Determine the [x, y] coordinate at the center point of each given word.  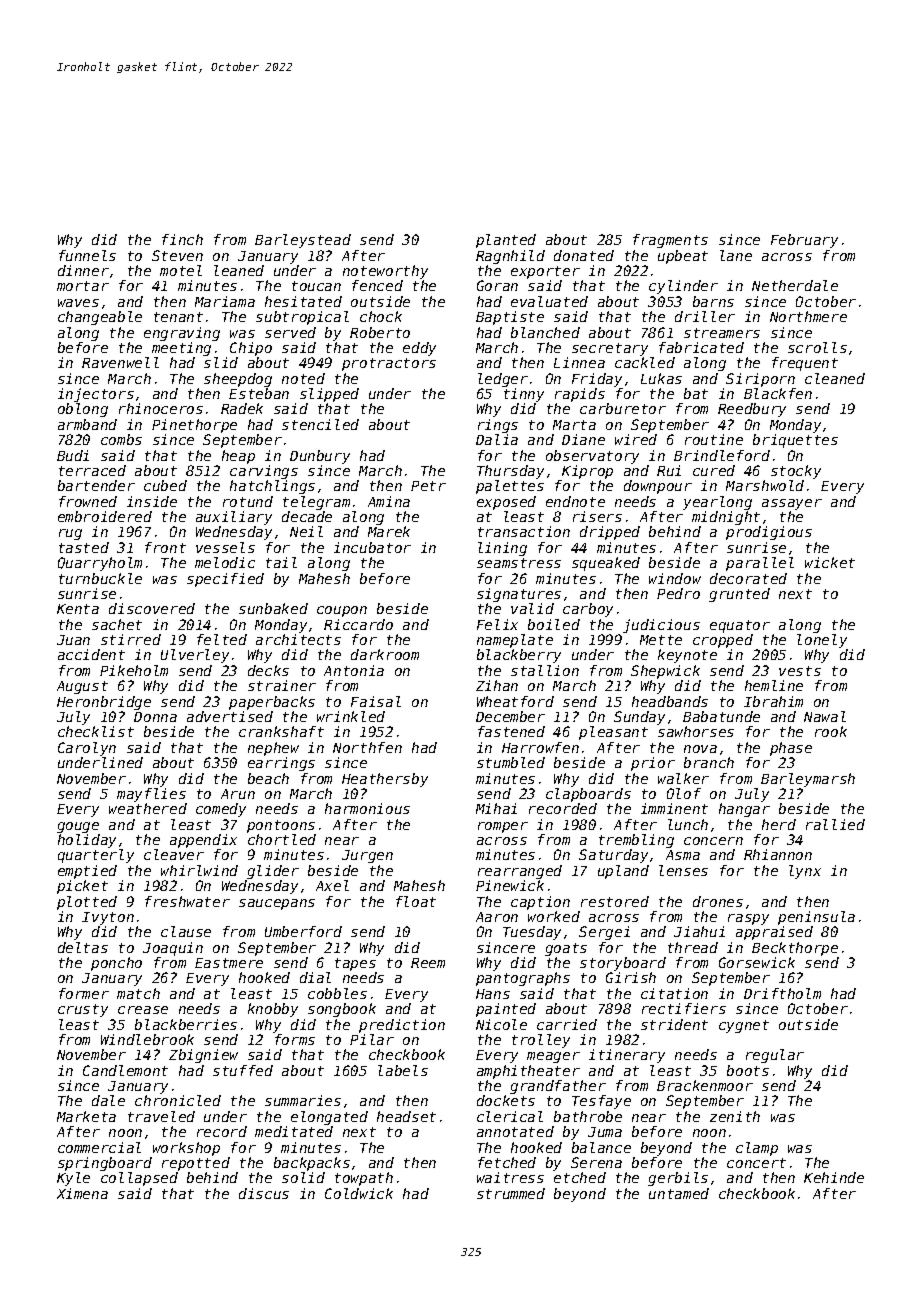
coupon [342, 611]
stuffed [243, 1070]
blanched [545, 332]
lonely [822, 641]
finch [182, 239]
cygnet [744, 1026]
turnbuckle [100, 578]
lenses [683, 870]
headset [406, 1116]
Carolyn [87, 749]
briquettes [795, 441]
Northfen [367, 747]
